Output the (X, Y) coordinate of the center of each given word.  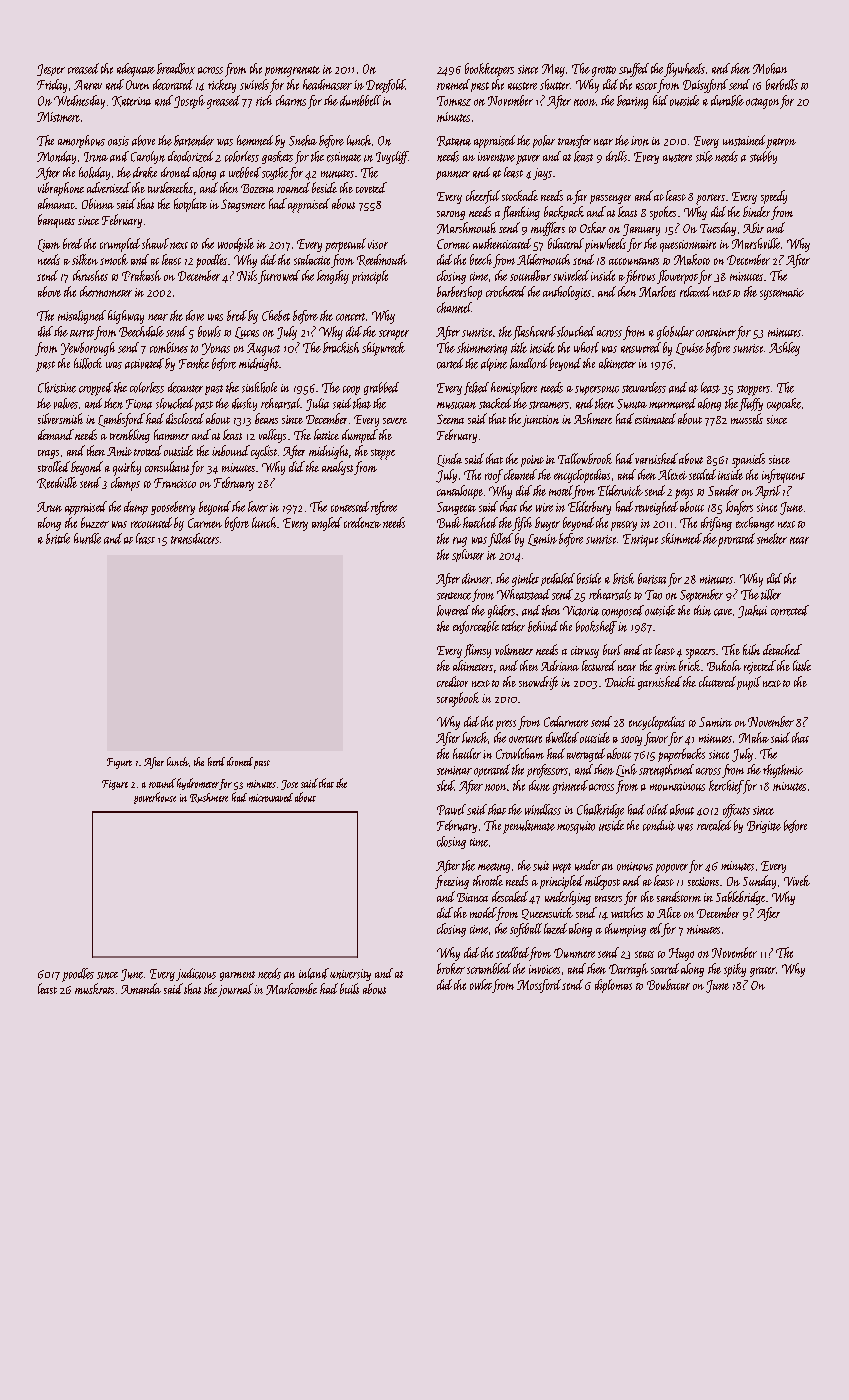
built (349, 988)
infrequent (783, 476)
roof (494, 476)
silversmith (60, 418)
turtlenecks (170, 187)
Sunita (632, 404)
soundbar (530, 275)
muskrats (94, 988)
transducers (195, 538)
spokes (663, 213)
